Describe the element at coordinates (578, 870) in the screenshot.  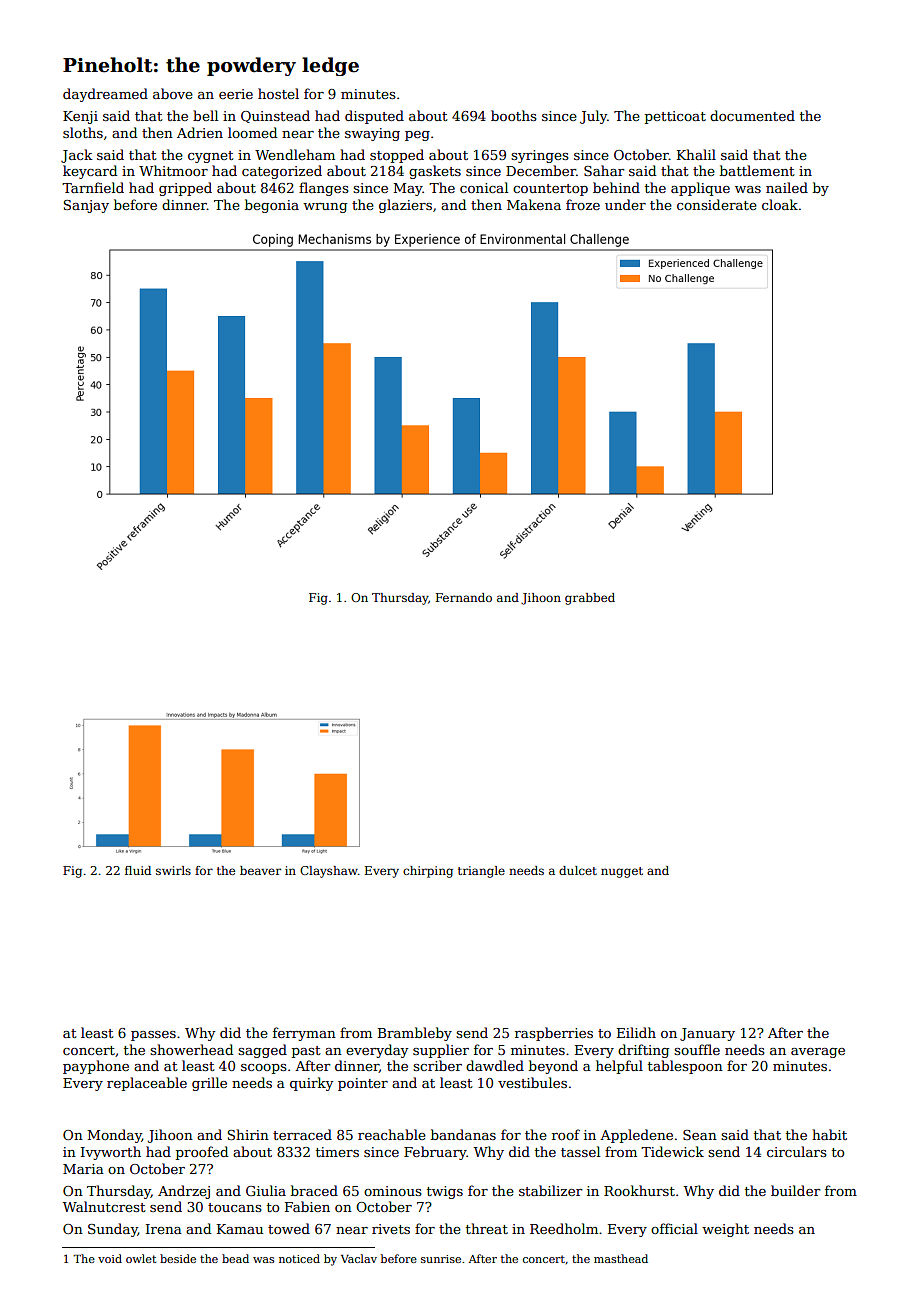
I see `dulcet` at that location.
